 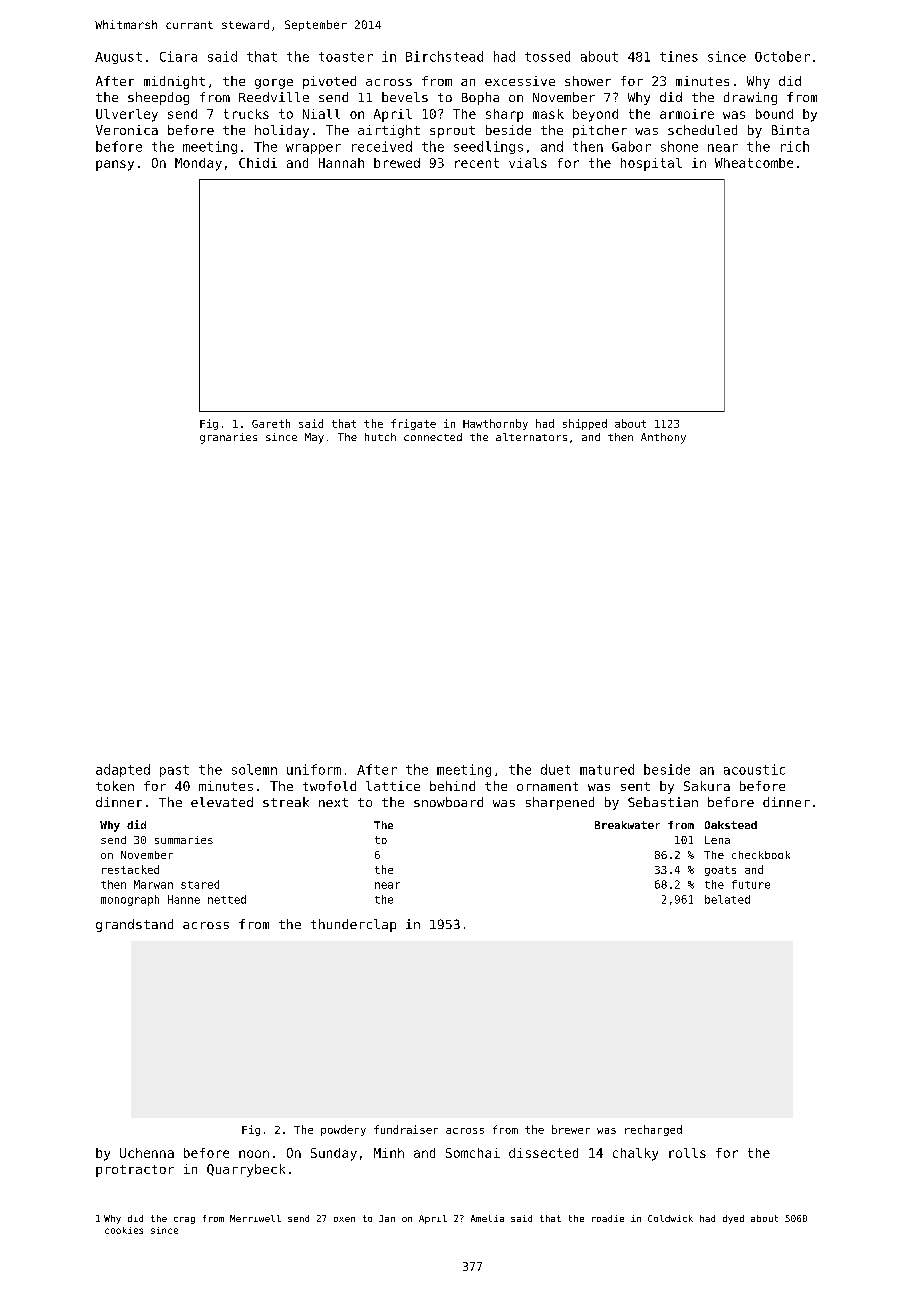 What do you see at coordinates (543, 1153) in the page?
I see `dissected` at bounding box center [543, 1153].
